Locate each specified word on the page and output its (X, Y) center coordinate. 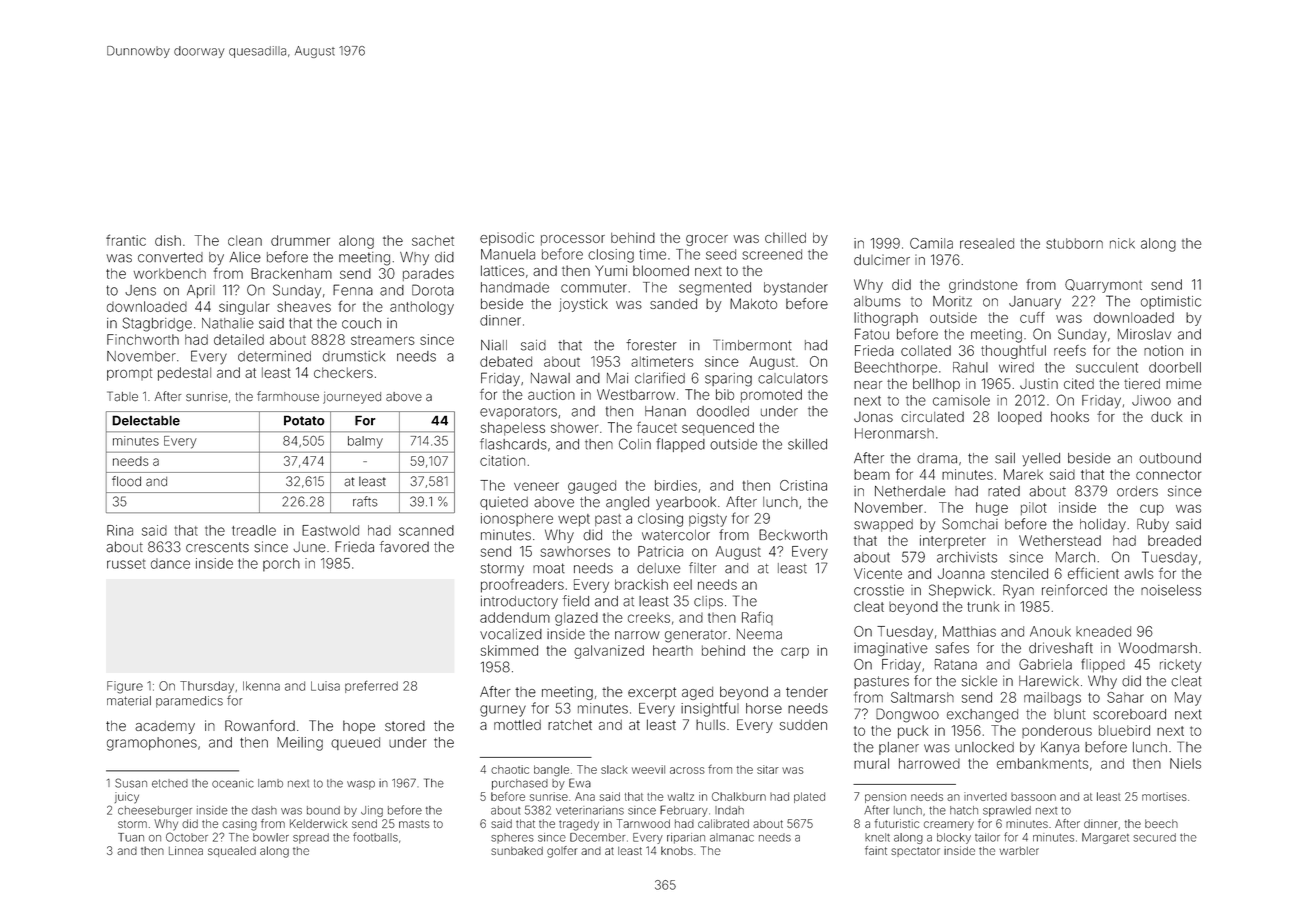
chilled (785, 237)
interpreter (953, 542)
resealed (987, 243)
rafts (365, 501)
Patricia (660, 551)
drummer (300, 240)
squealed (232, 851)
